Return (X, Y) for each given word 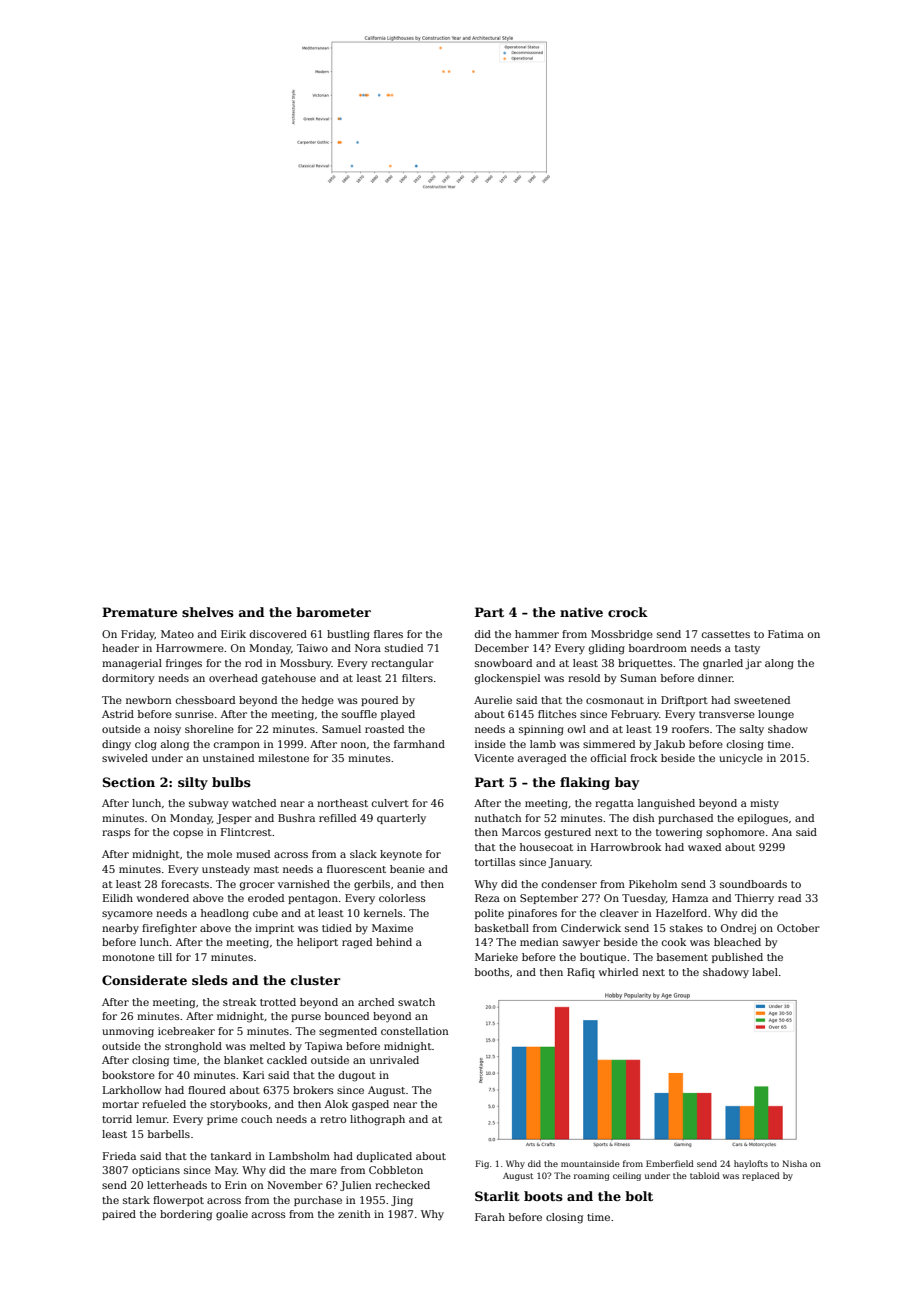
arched (376, 1002)
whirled (618, 972)
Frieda (119, 1156)
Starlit (497, 1196)
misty (764, 804)
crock (628, 612)
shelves (208, 612)
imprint (274, 929)
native (581, 612)
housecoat (546, 847)
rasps (116, 834)
